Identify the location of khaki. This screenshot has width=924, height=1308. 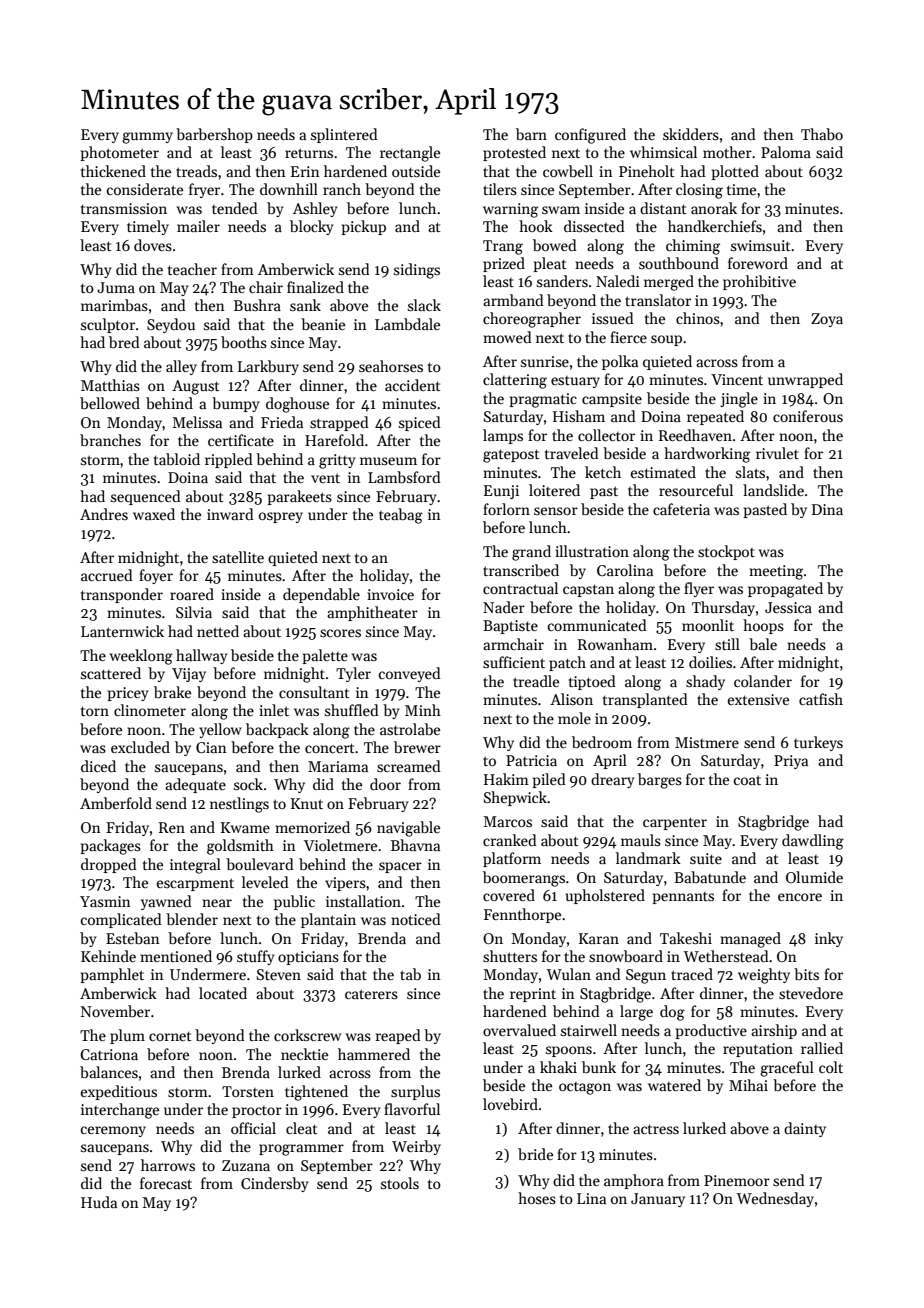
(558, 1067).
